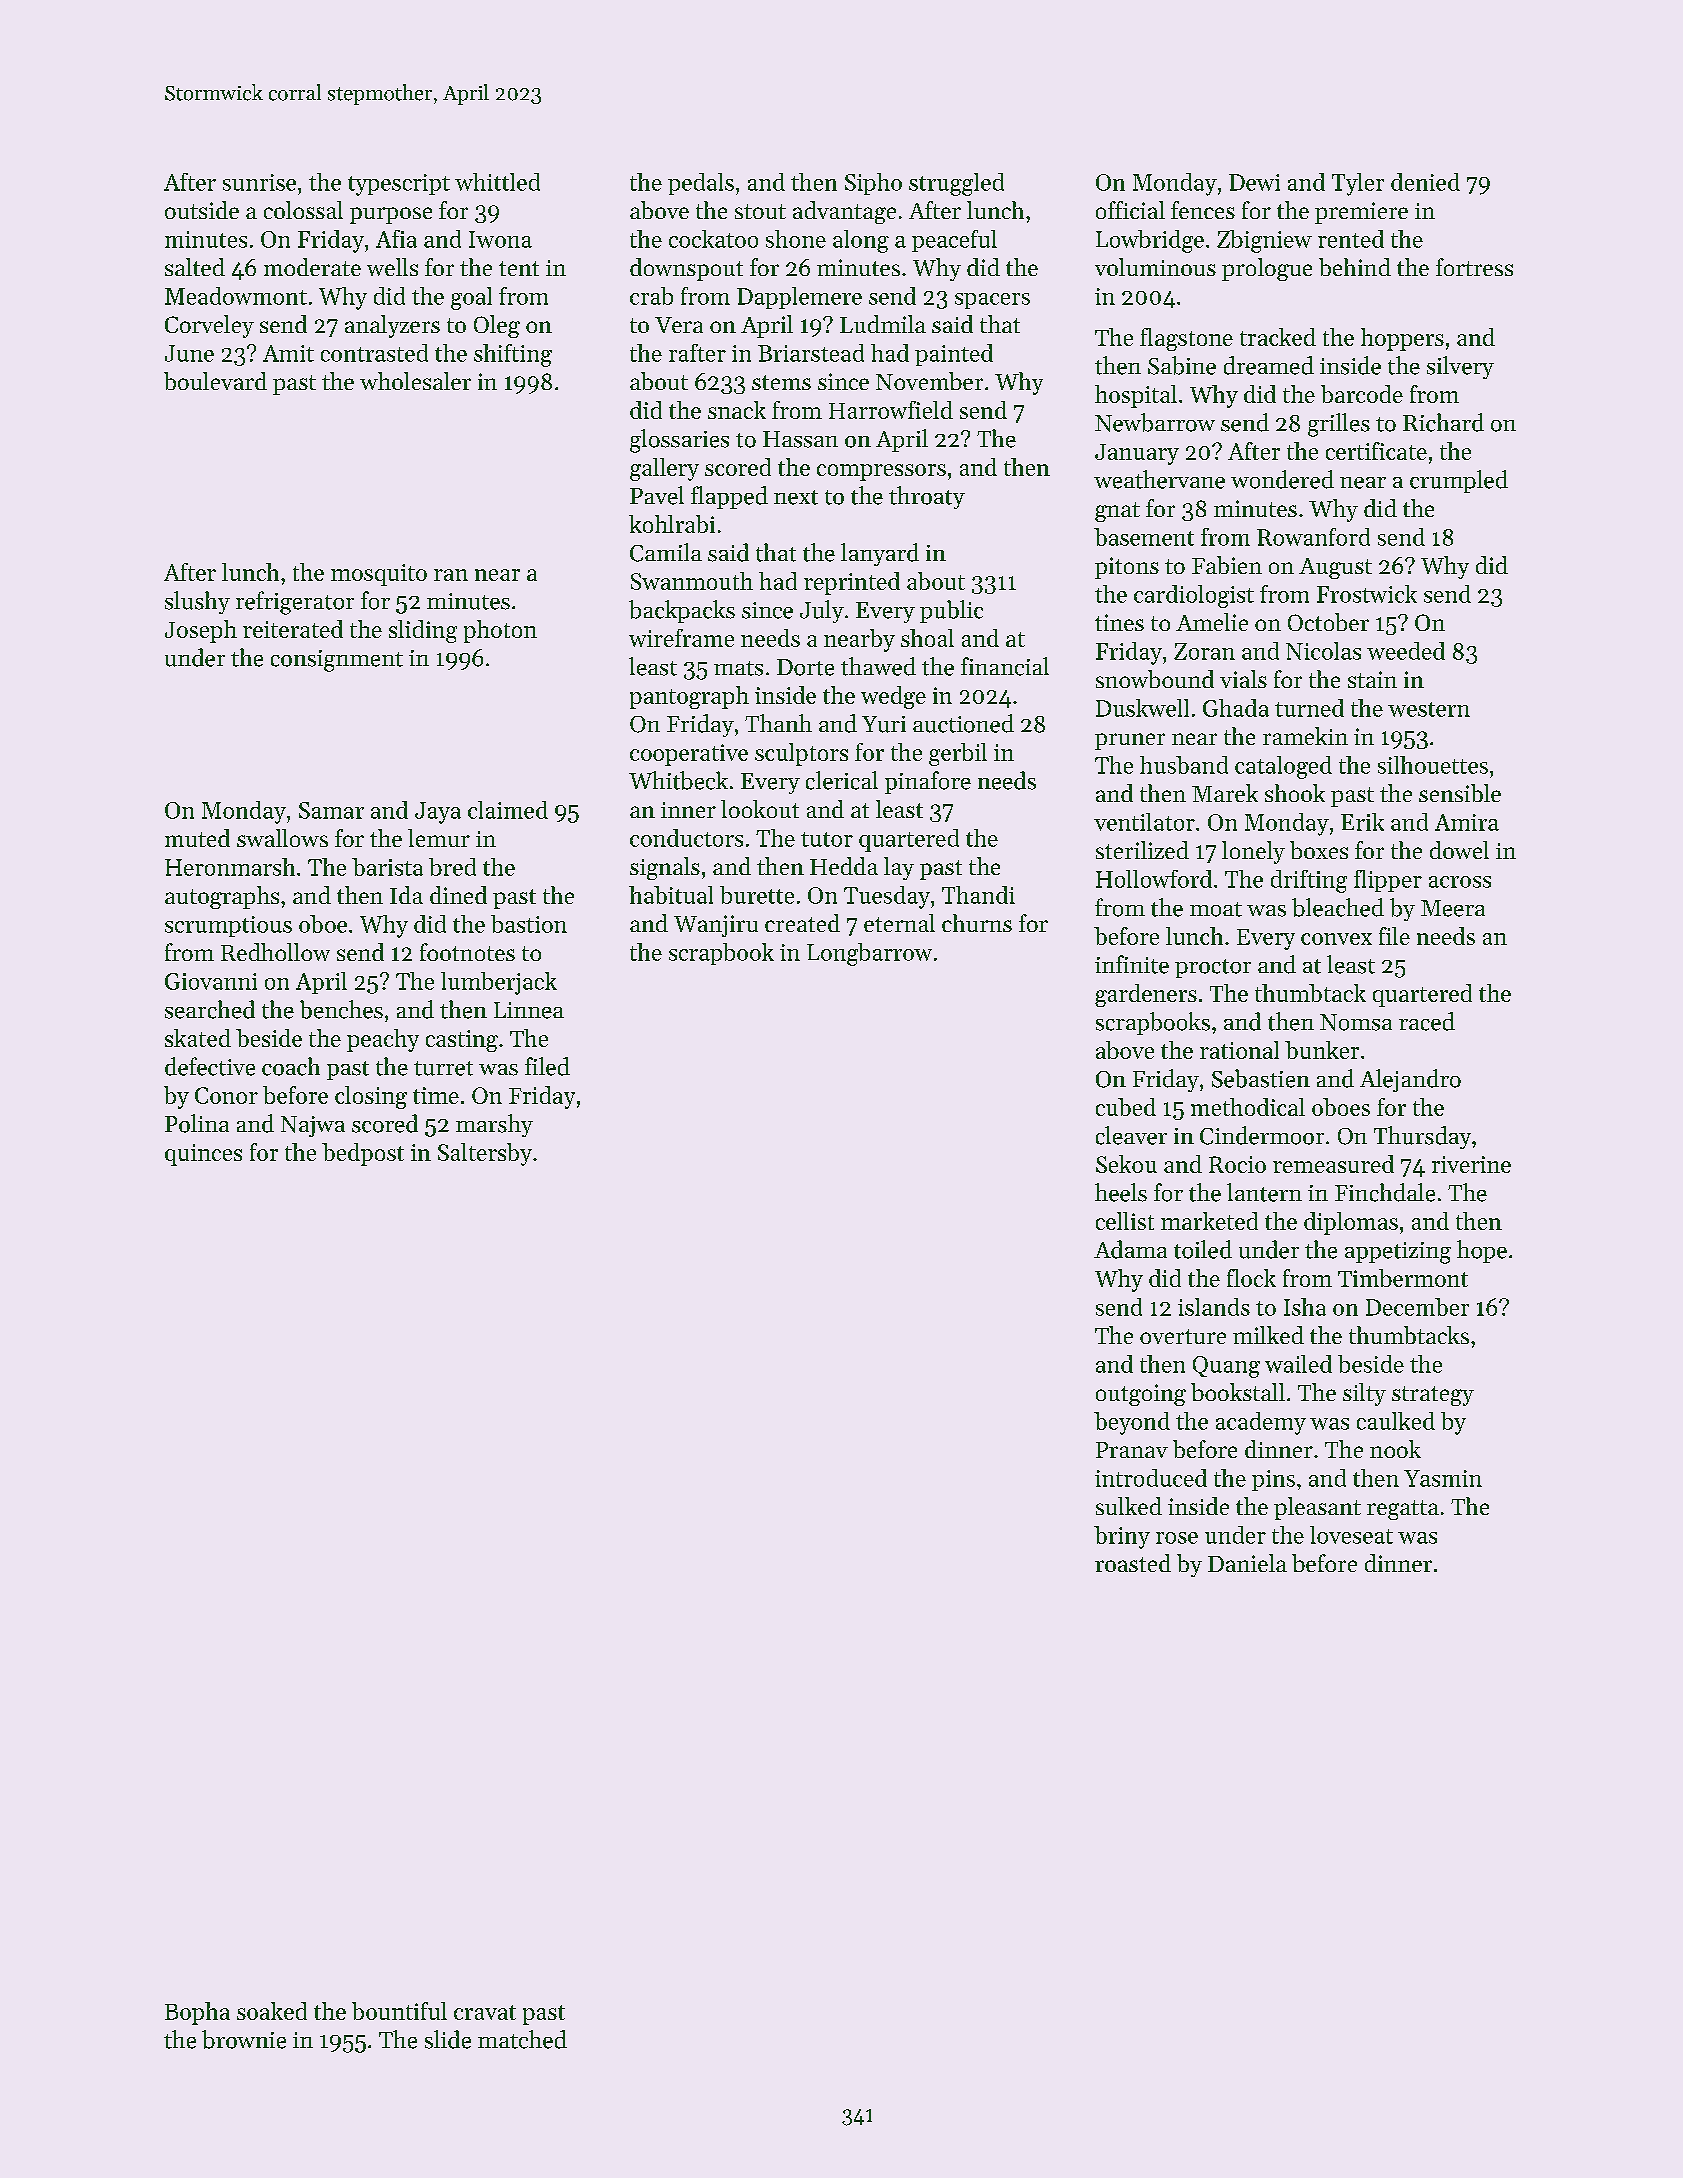 The width and height of the image is (1683, 2178). What do you see at coordinates (760, 809) in the image?
I see `lookout` at bounding box center [760, 809].
